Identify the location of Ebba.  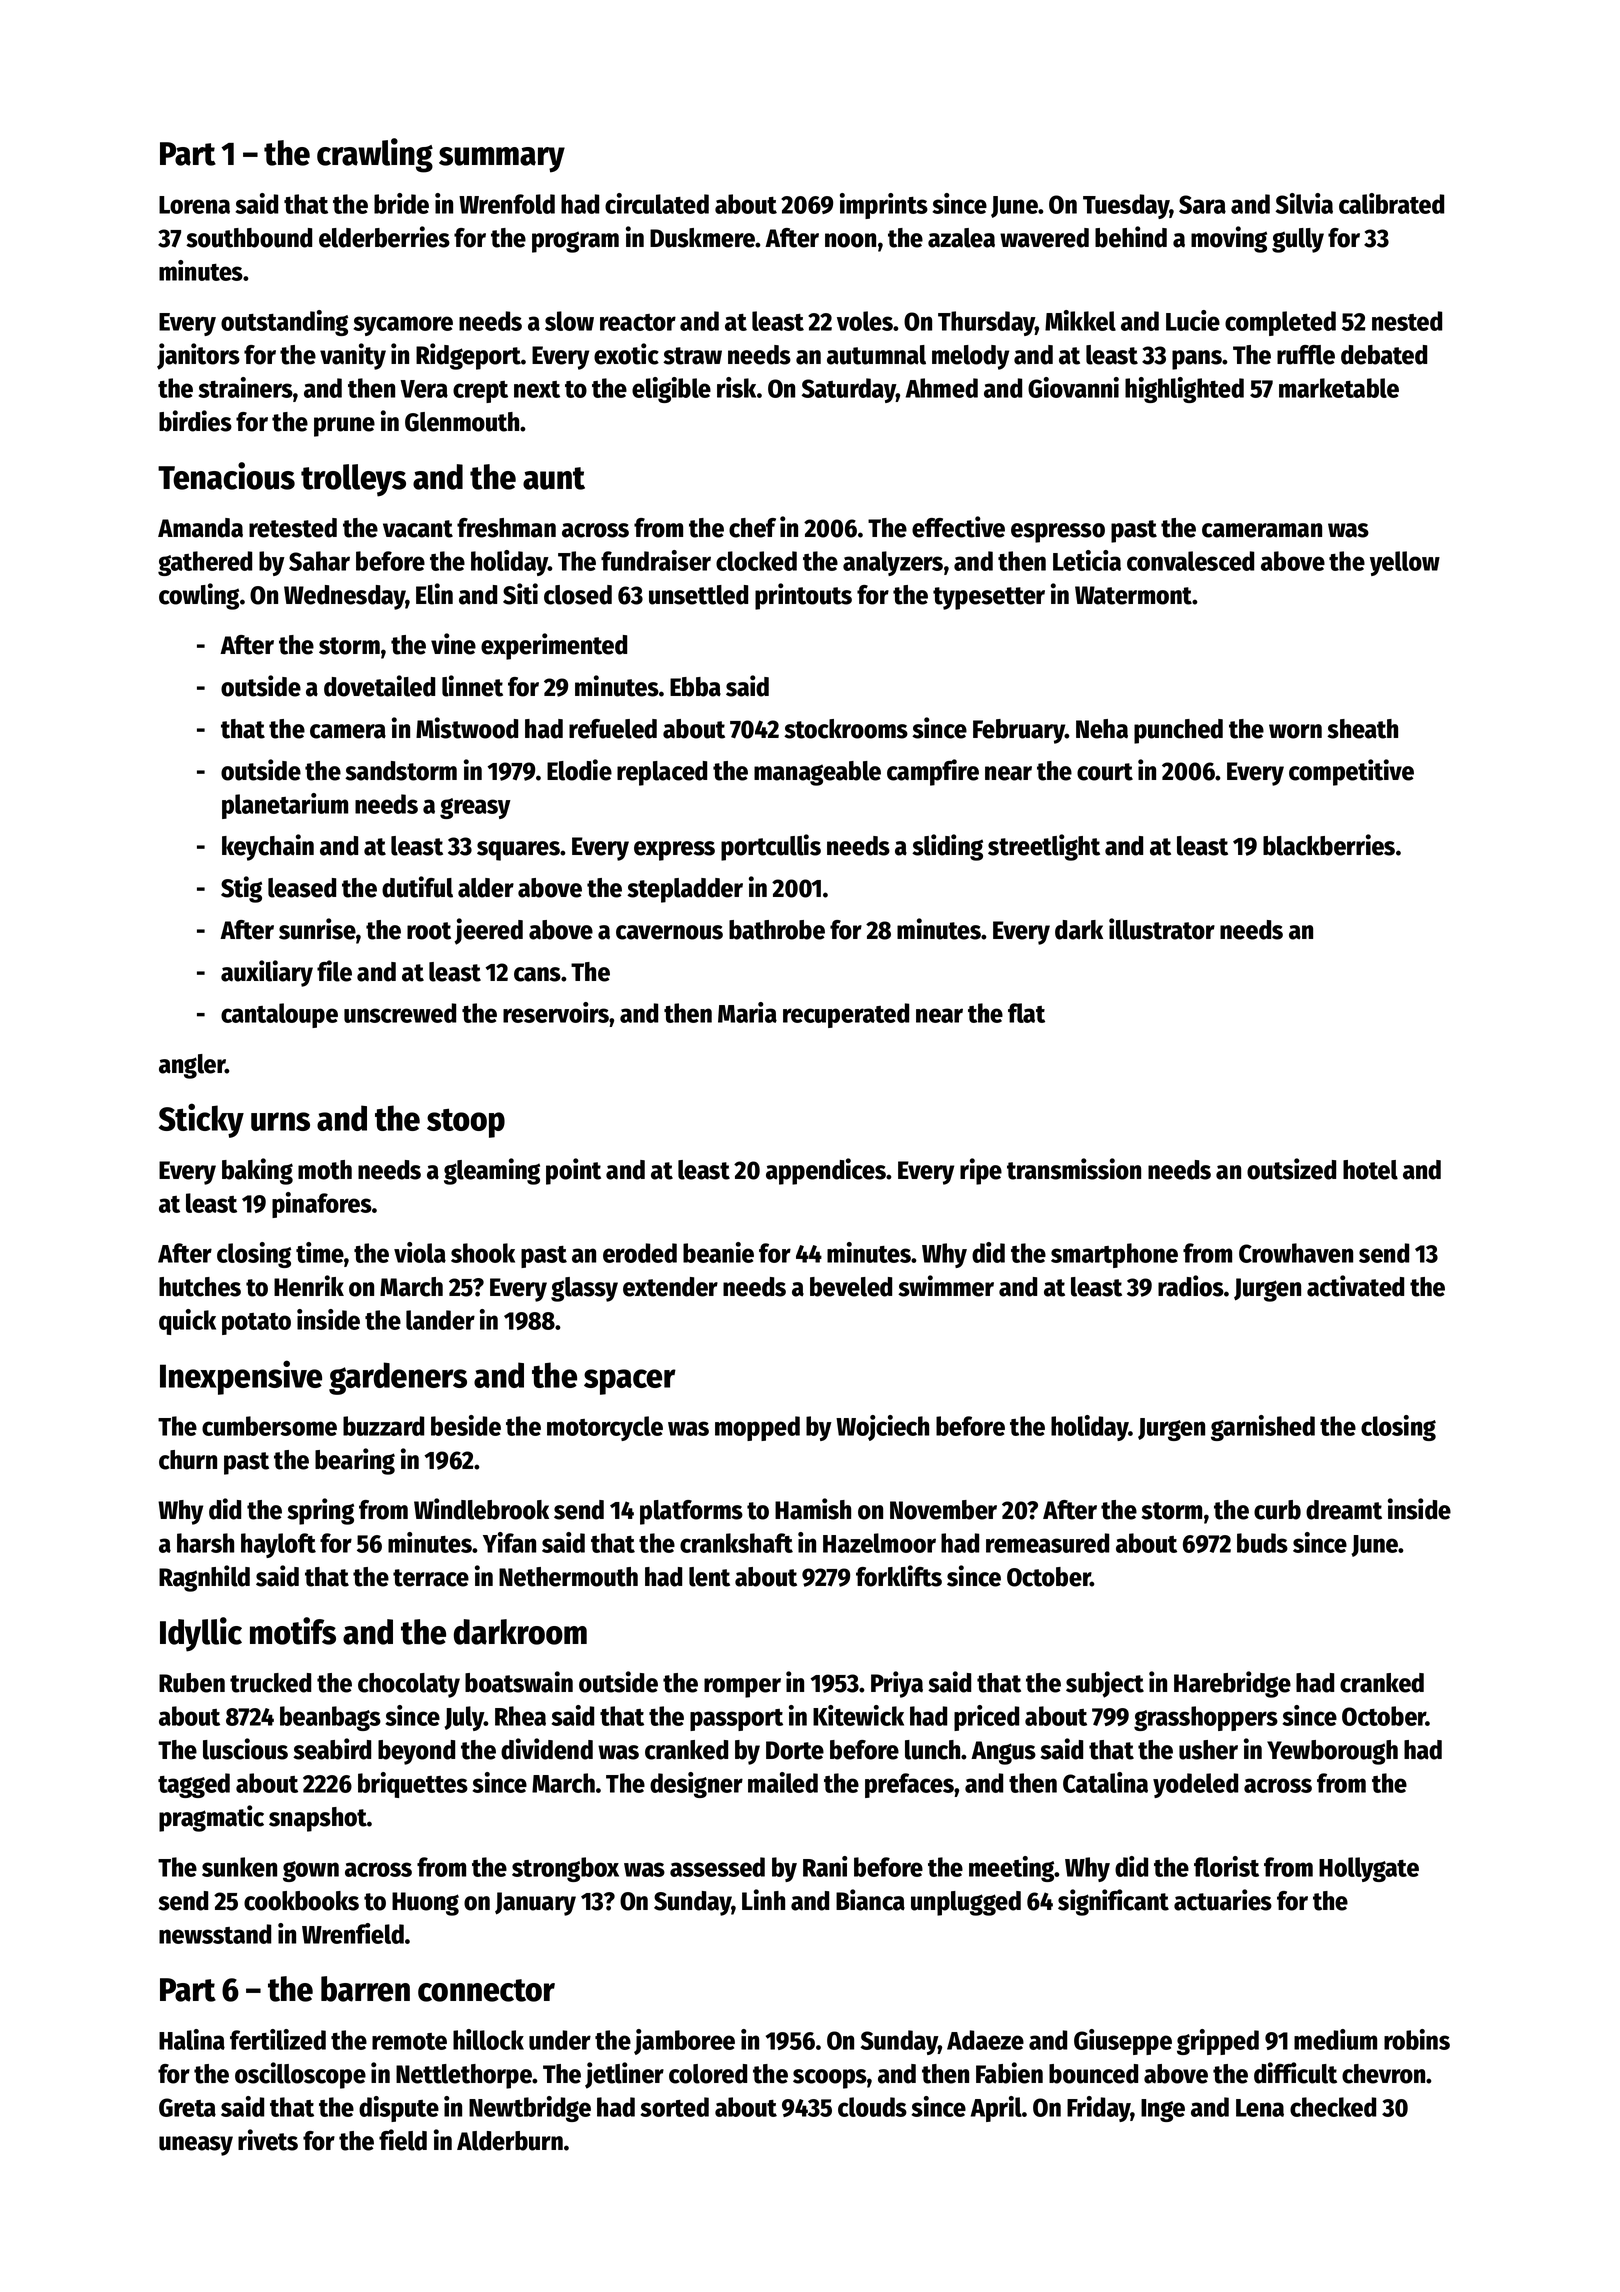
(695, 687).
